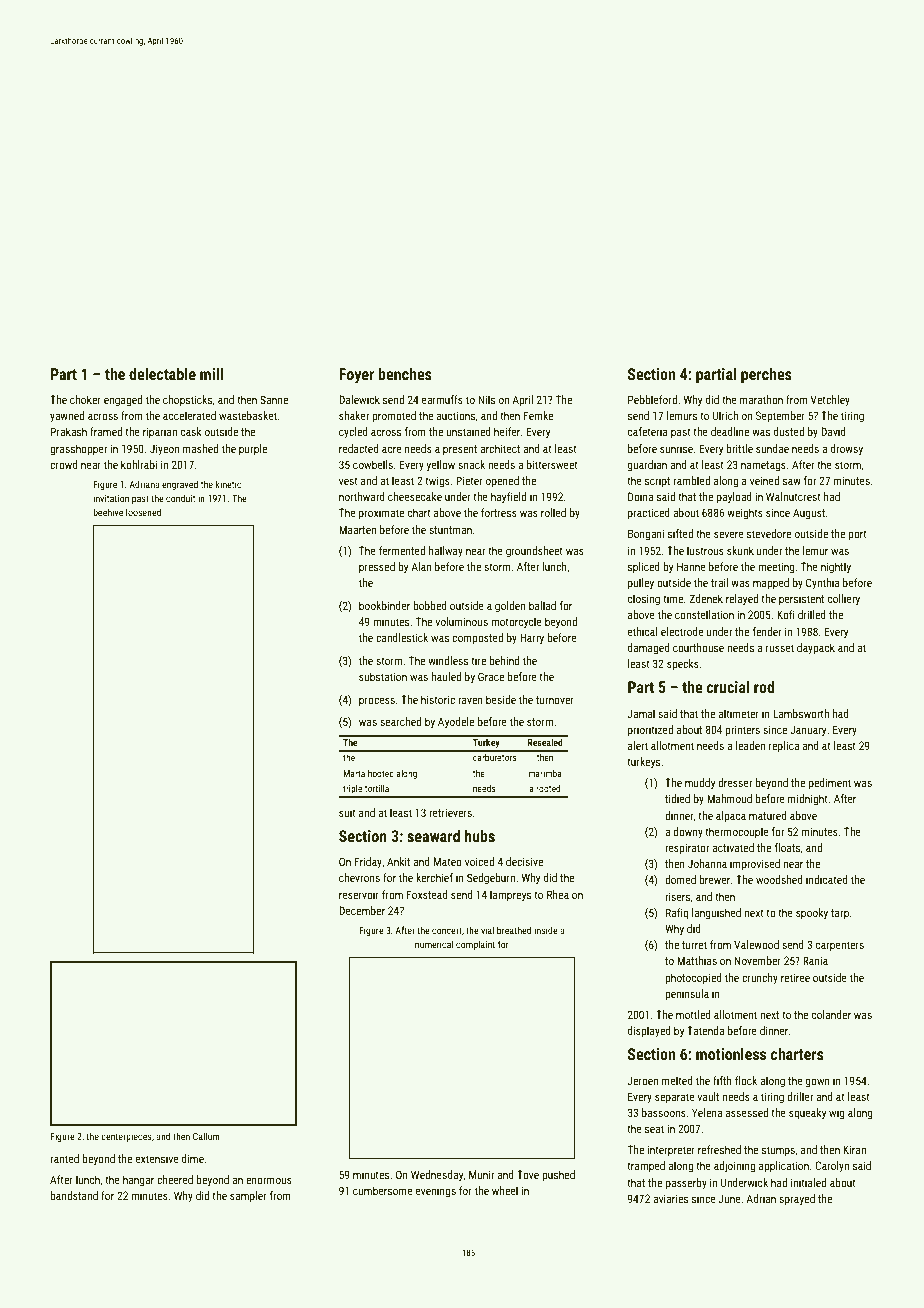 The image size is (924, 1308). I want to click on cumbersome, so click(383, 1190).
